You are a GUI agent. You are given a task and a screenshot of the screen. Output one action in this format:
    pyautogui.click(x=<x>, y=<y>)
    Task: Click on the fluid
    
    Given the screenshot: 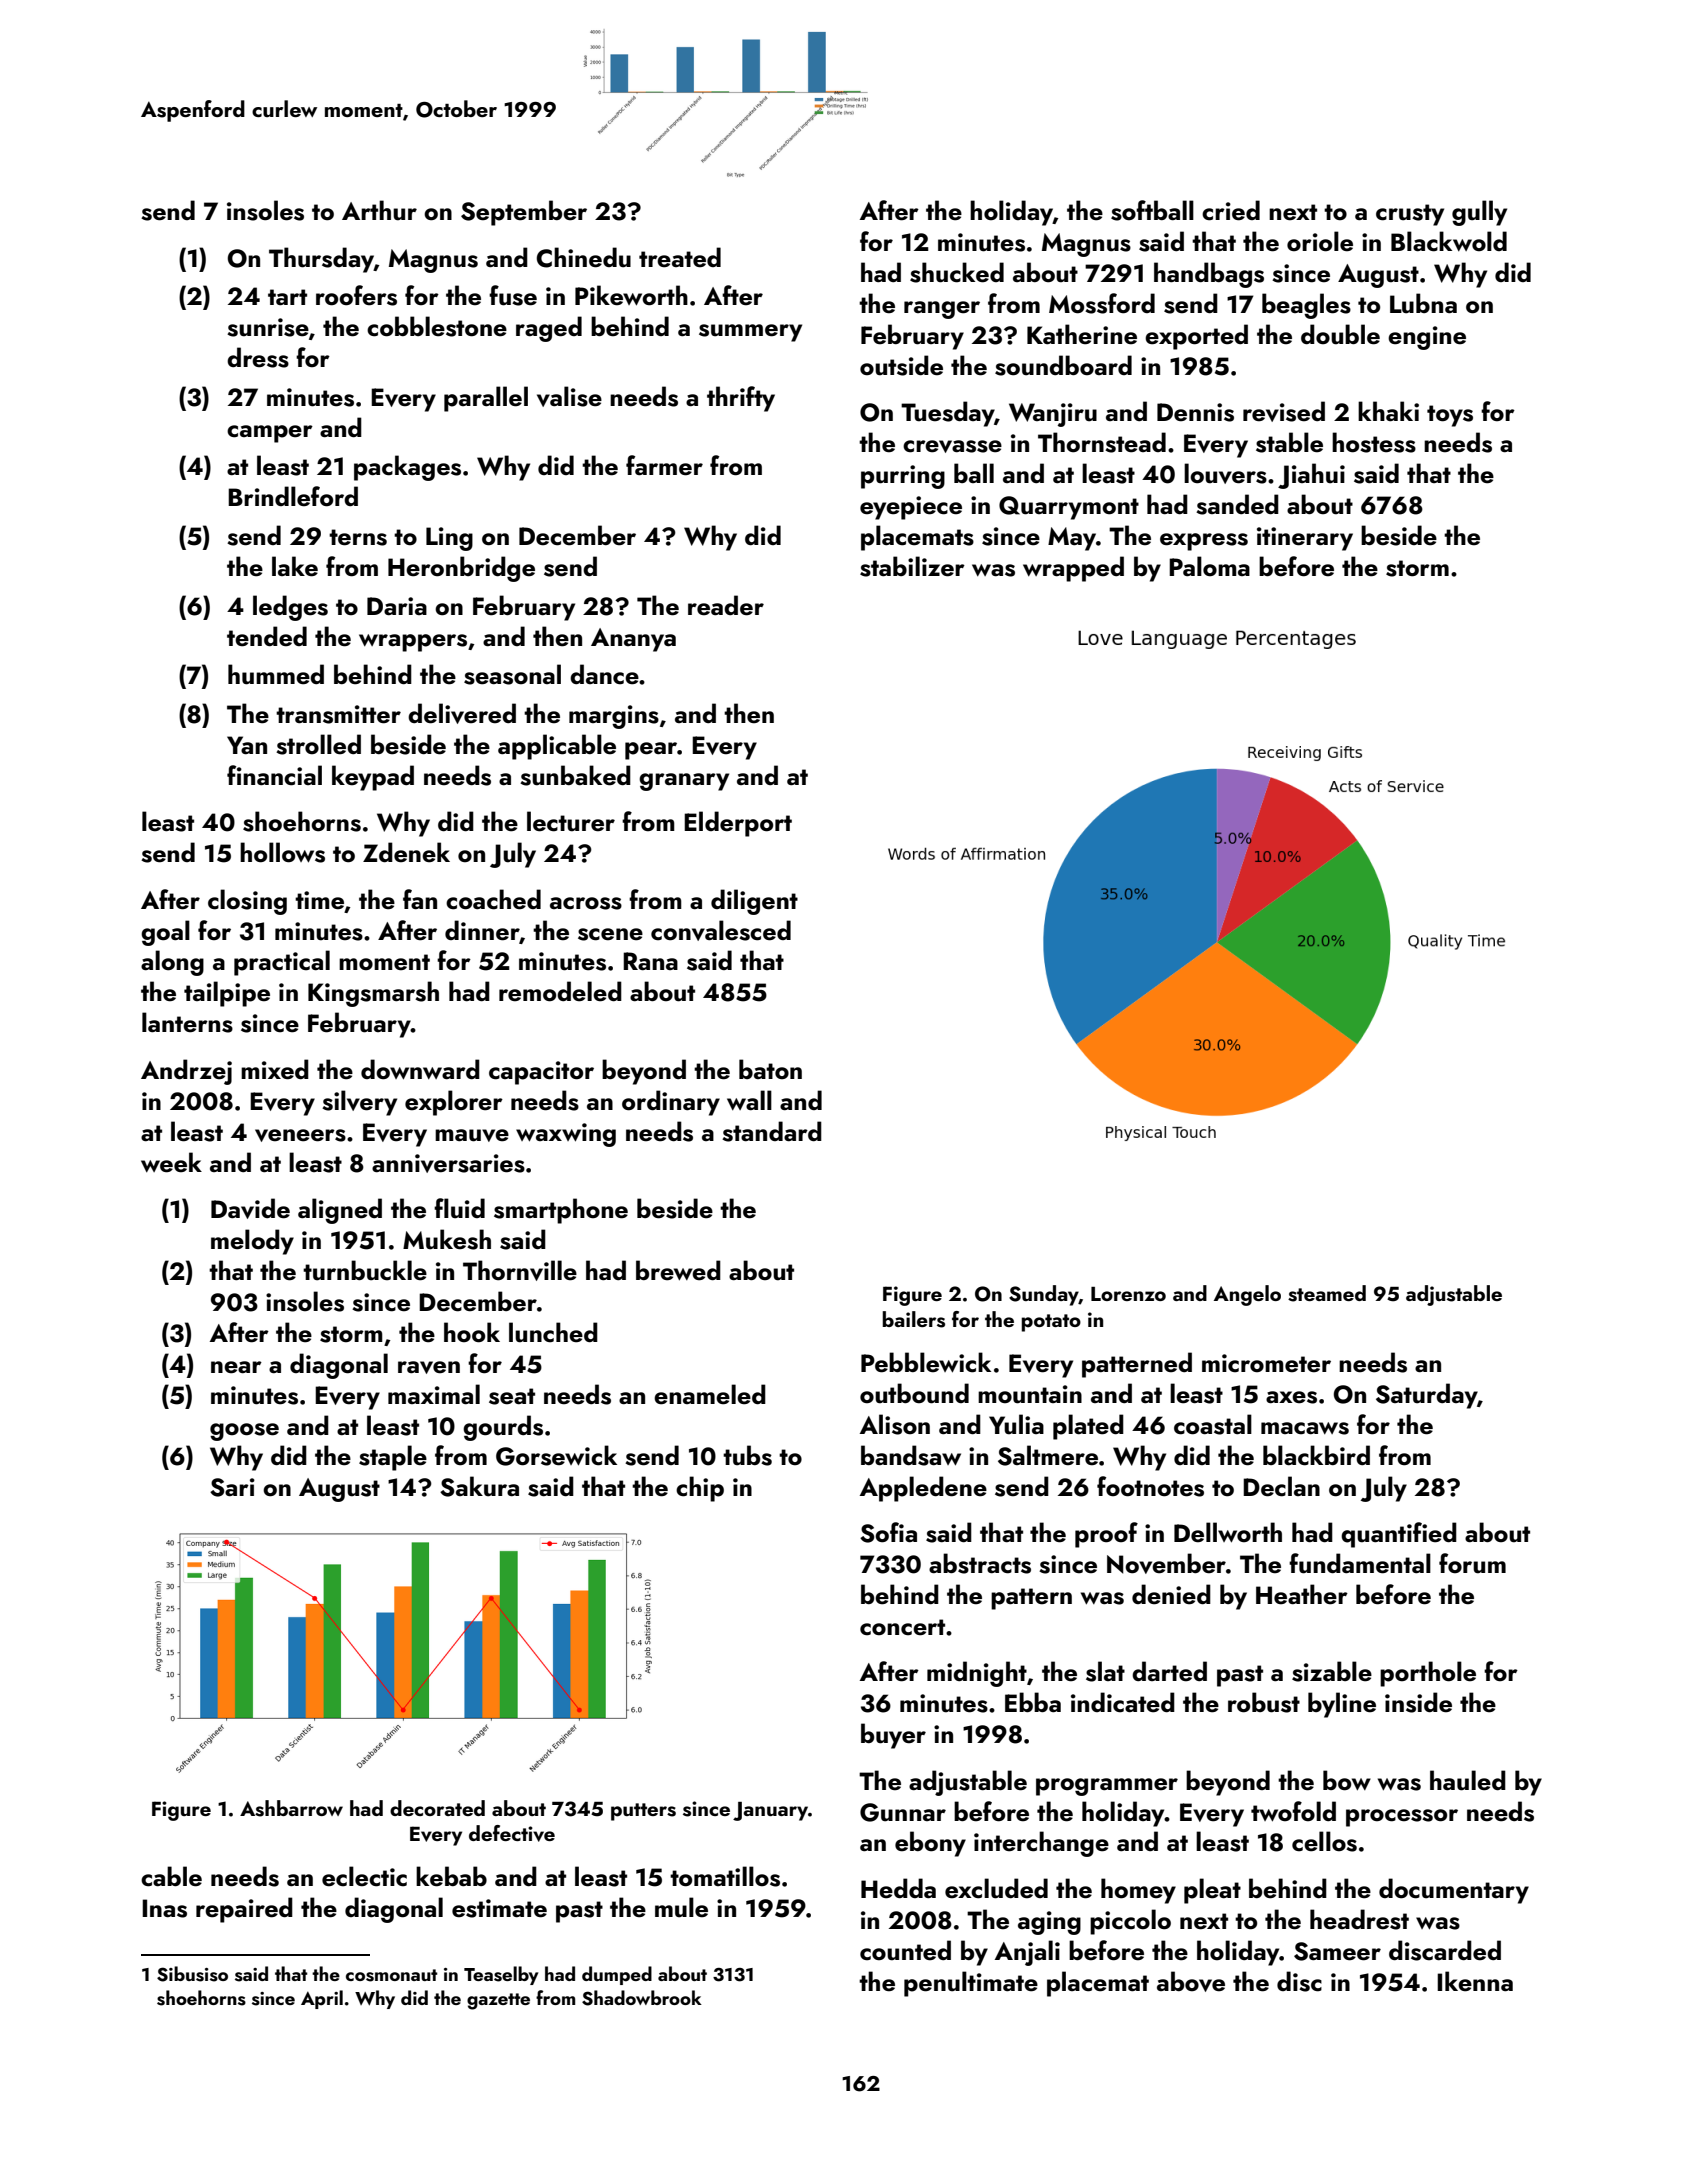 What is the action you would take?
    pyautogui.click(x=459, y=1208)
